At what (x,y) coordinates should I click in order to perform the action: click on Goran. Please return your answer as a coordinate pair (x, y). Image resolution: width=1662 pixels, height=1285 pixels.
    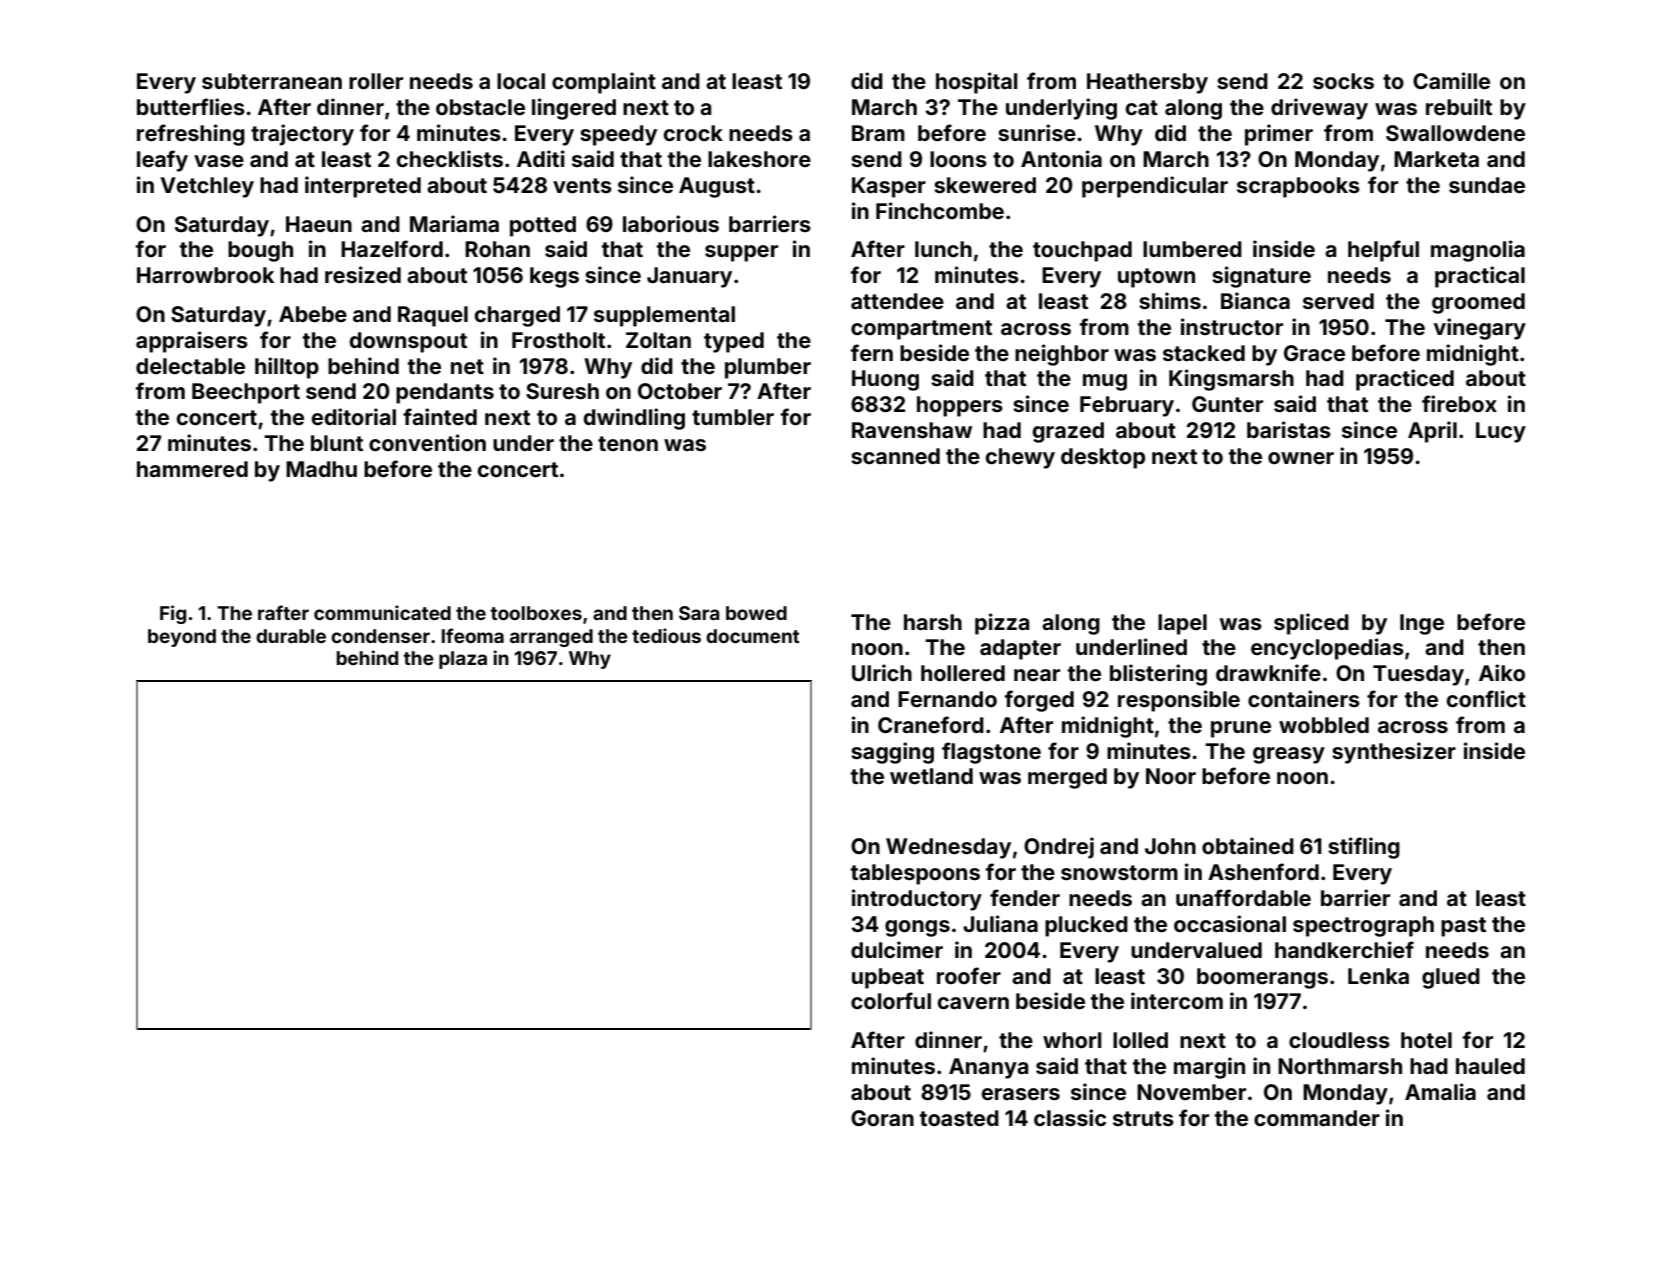
    Looking at the image, I should click on (882, 1118).
